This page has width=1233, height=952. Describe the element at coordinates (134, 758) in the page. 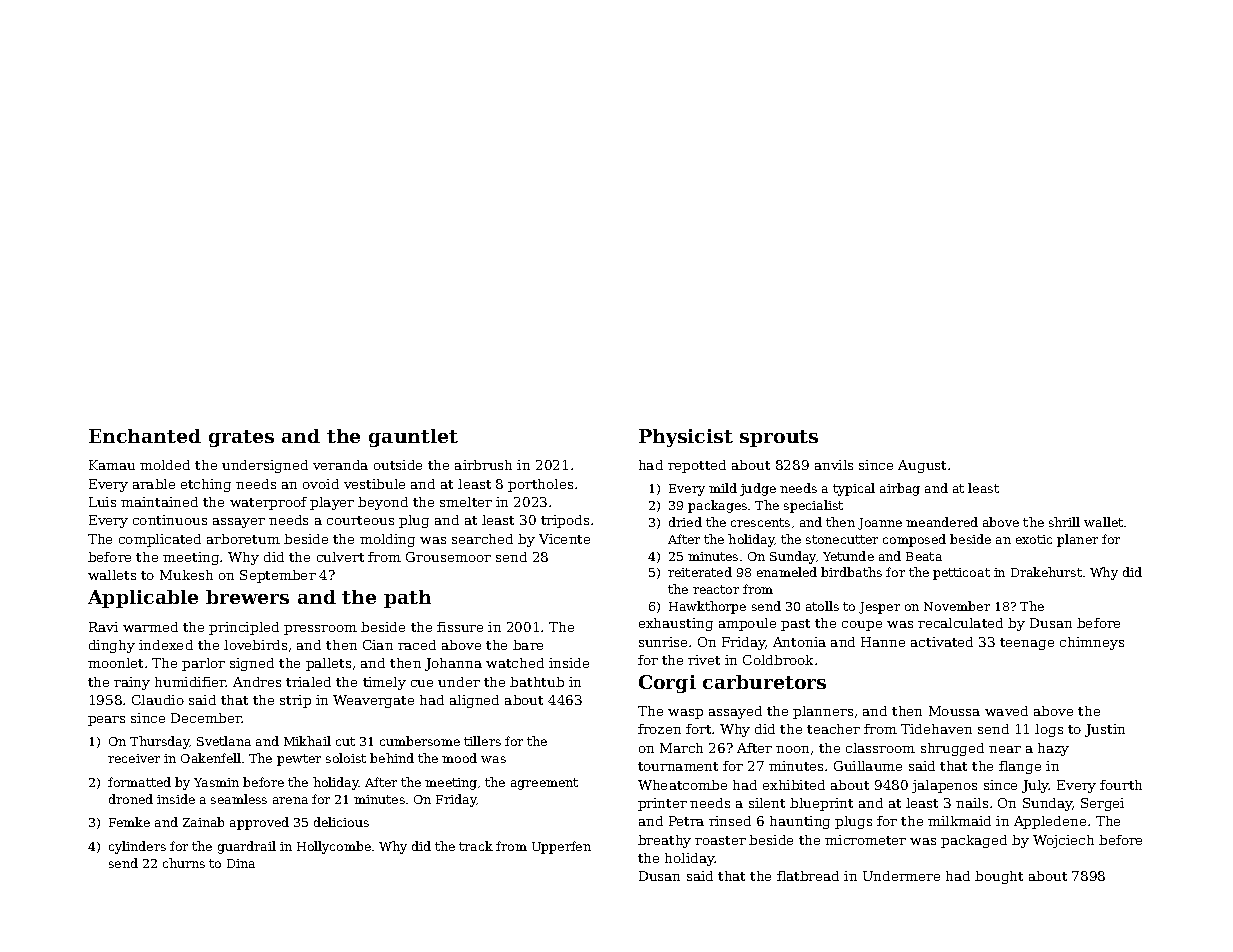

I see `receiver` at that location.
